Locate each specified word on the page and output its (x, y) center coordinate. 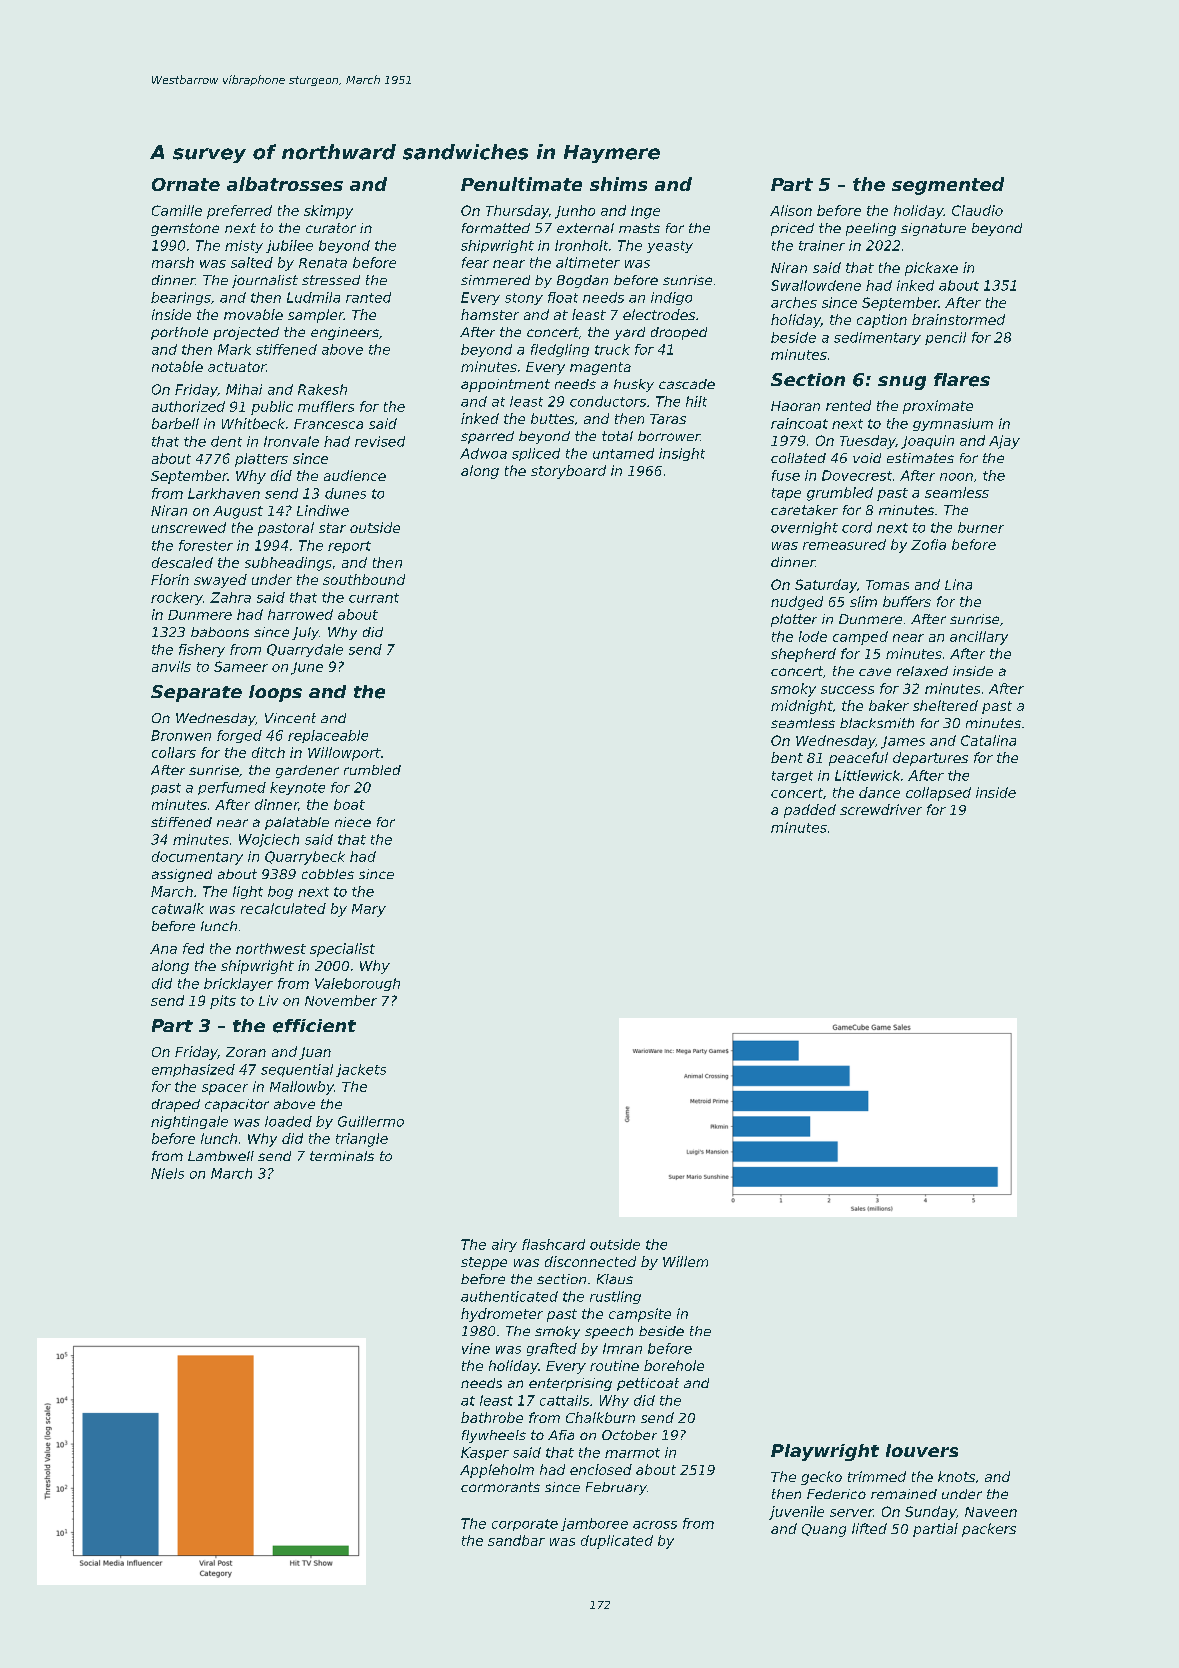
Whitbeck (253, 423)
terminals (342, 1156)
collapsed (938, 794)
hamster (490, 314)
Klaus (615, 1279)
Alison (791, 210)
